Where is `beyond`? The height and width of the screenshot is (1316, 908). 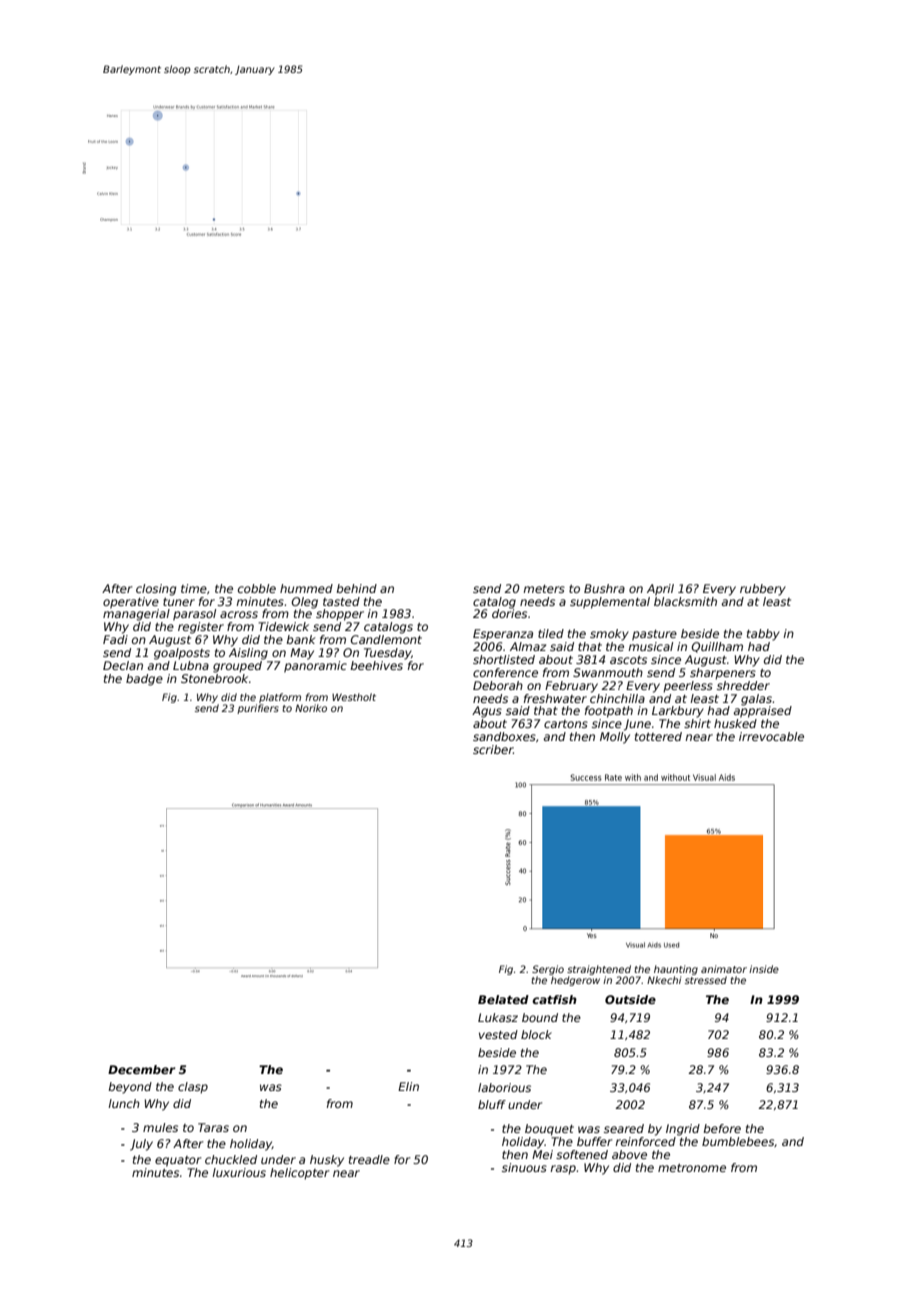
beyond is located at coordinates (130, 1088).
